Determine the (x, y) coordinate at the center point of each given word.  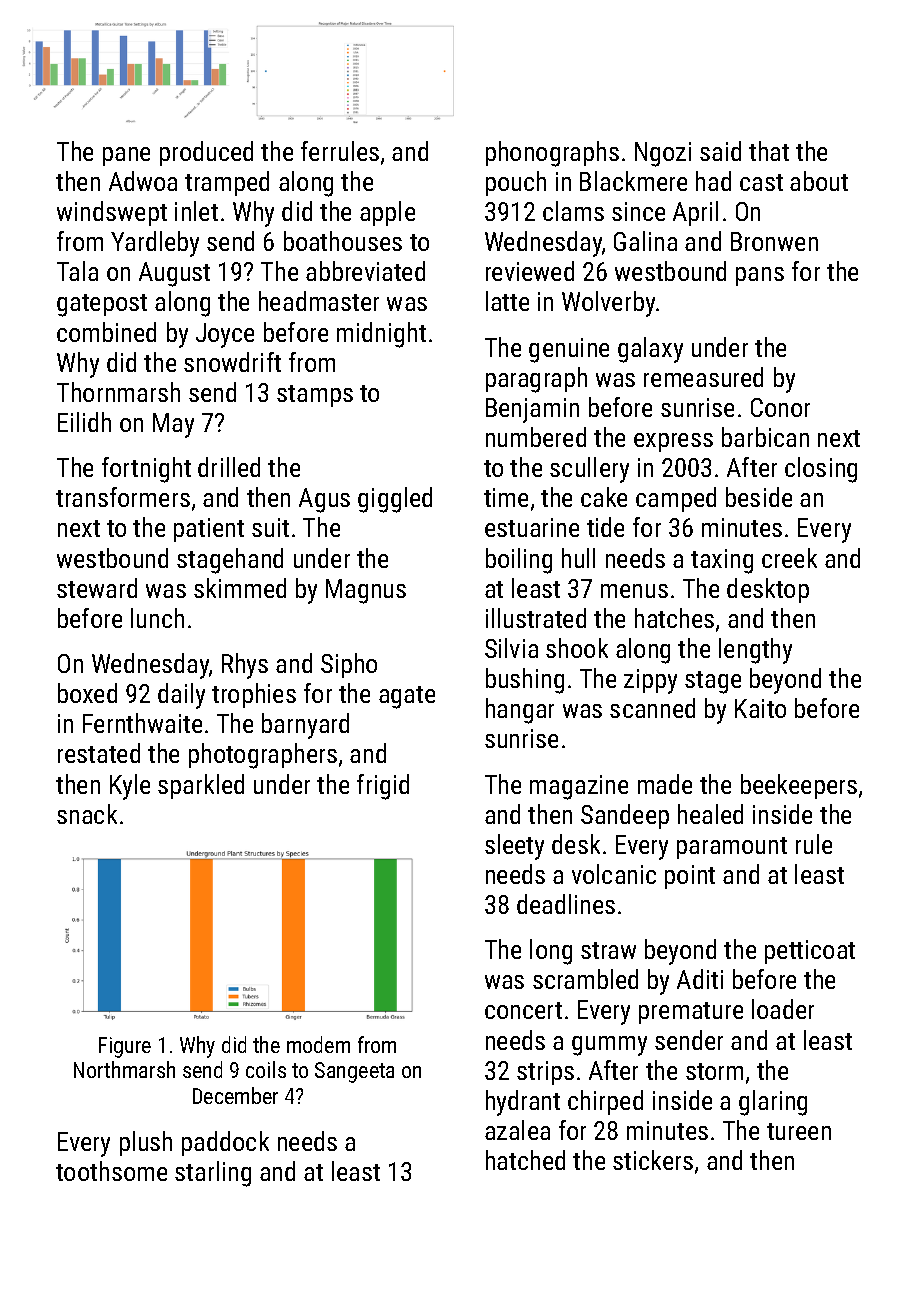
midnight (381, 335)
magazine (579, 787)
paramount (732, 848)
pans (760, 276)
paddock (225, 1143)
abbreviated (365, 271)
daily (181, 696)
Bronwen (774, 241)
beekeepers (799, 786)
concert (523, 1010)
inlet (196, 211)
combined (106, 332)
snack (87, 814)
